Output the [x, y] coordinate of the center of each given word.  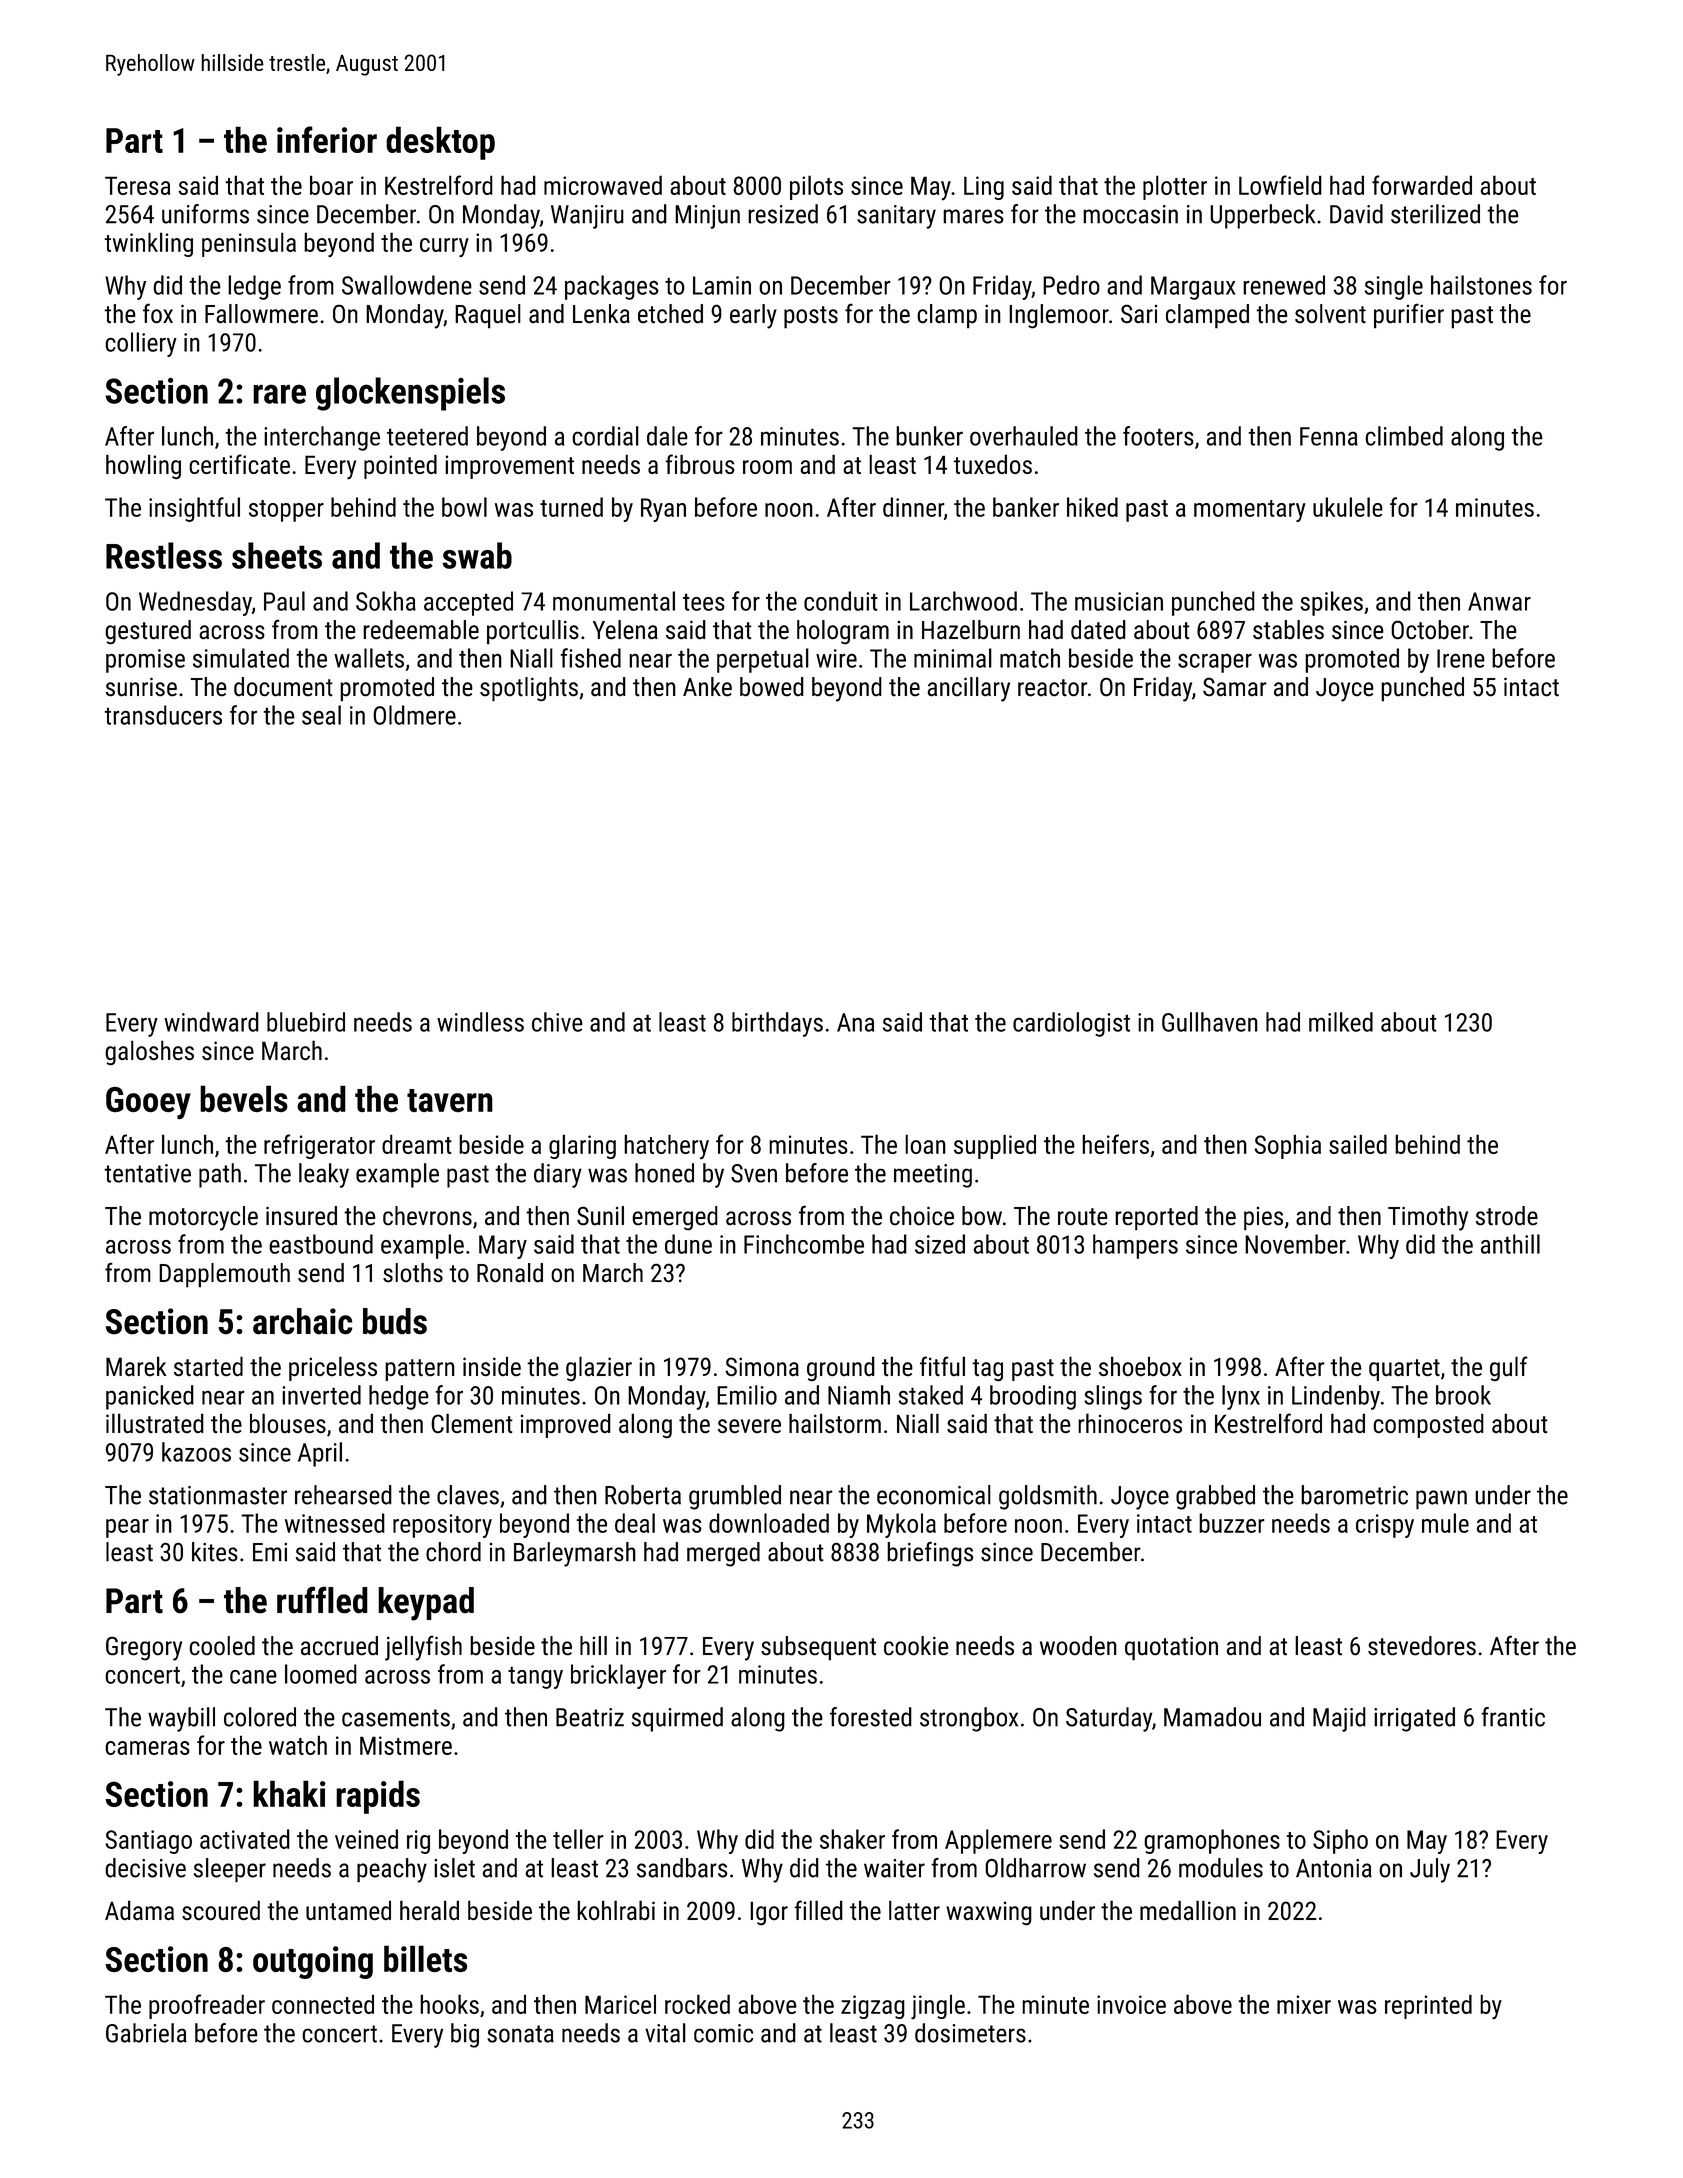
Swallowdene [407, 285]
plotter [1175, 187]
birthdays [777, 1024]
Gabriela [146, 2033]
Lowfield [1280, 185]
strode [1507, 1215]
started [208, 1366]
